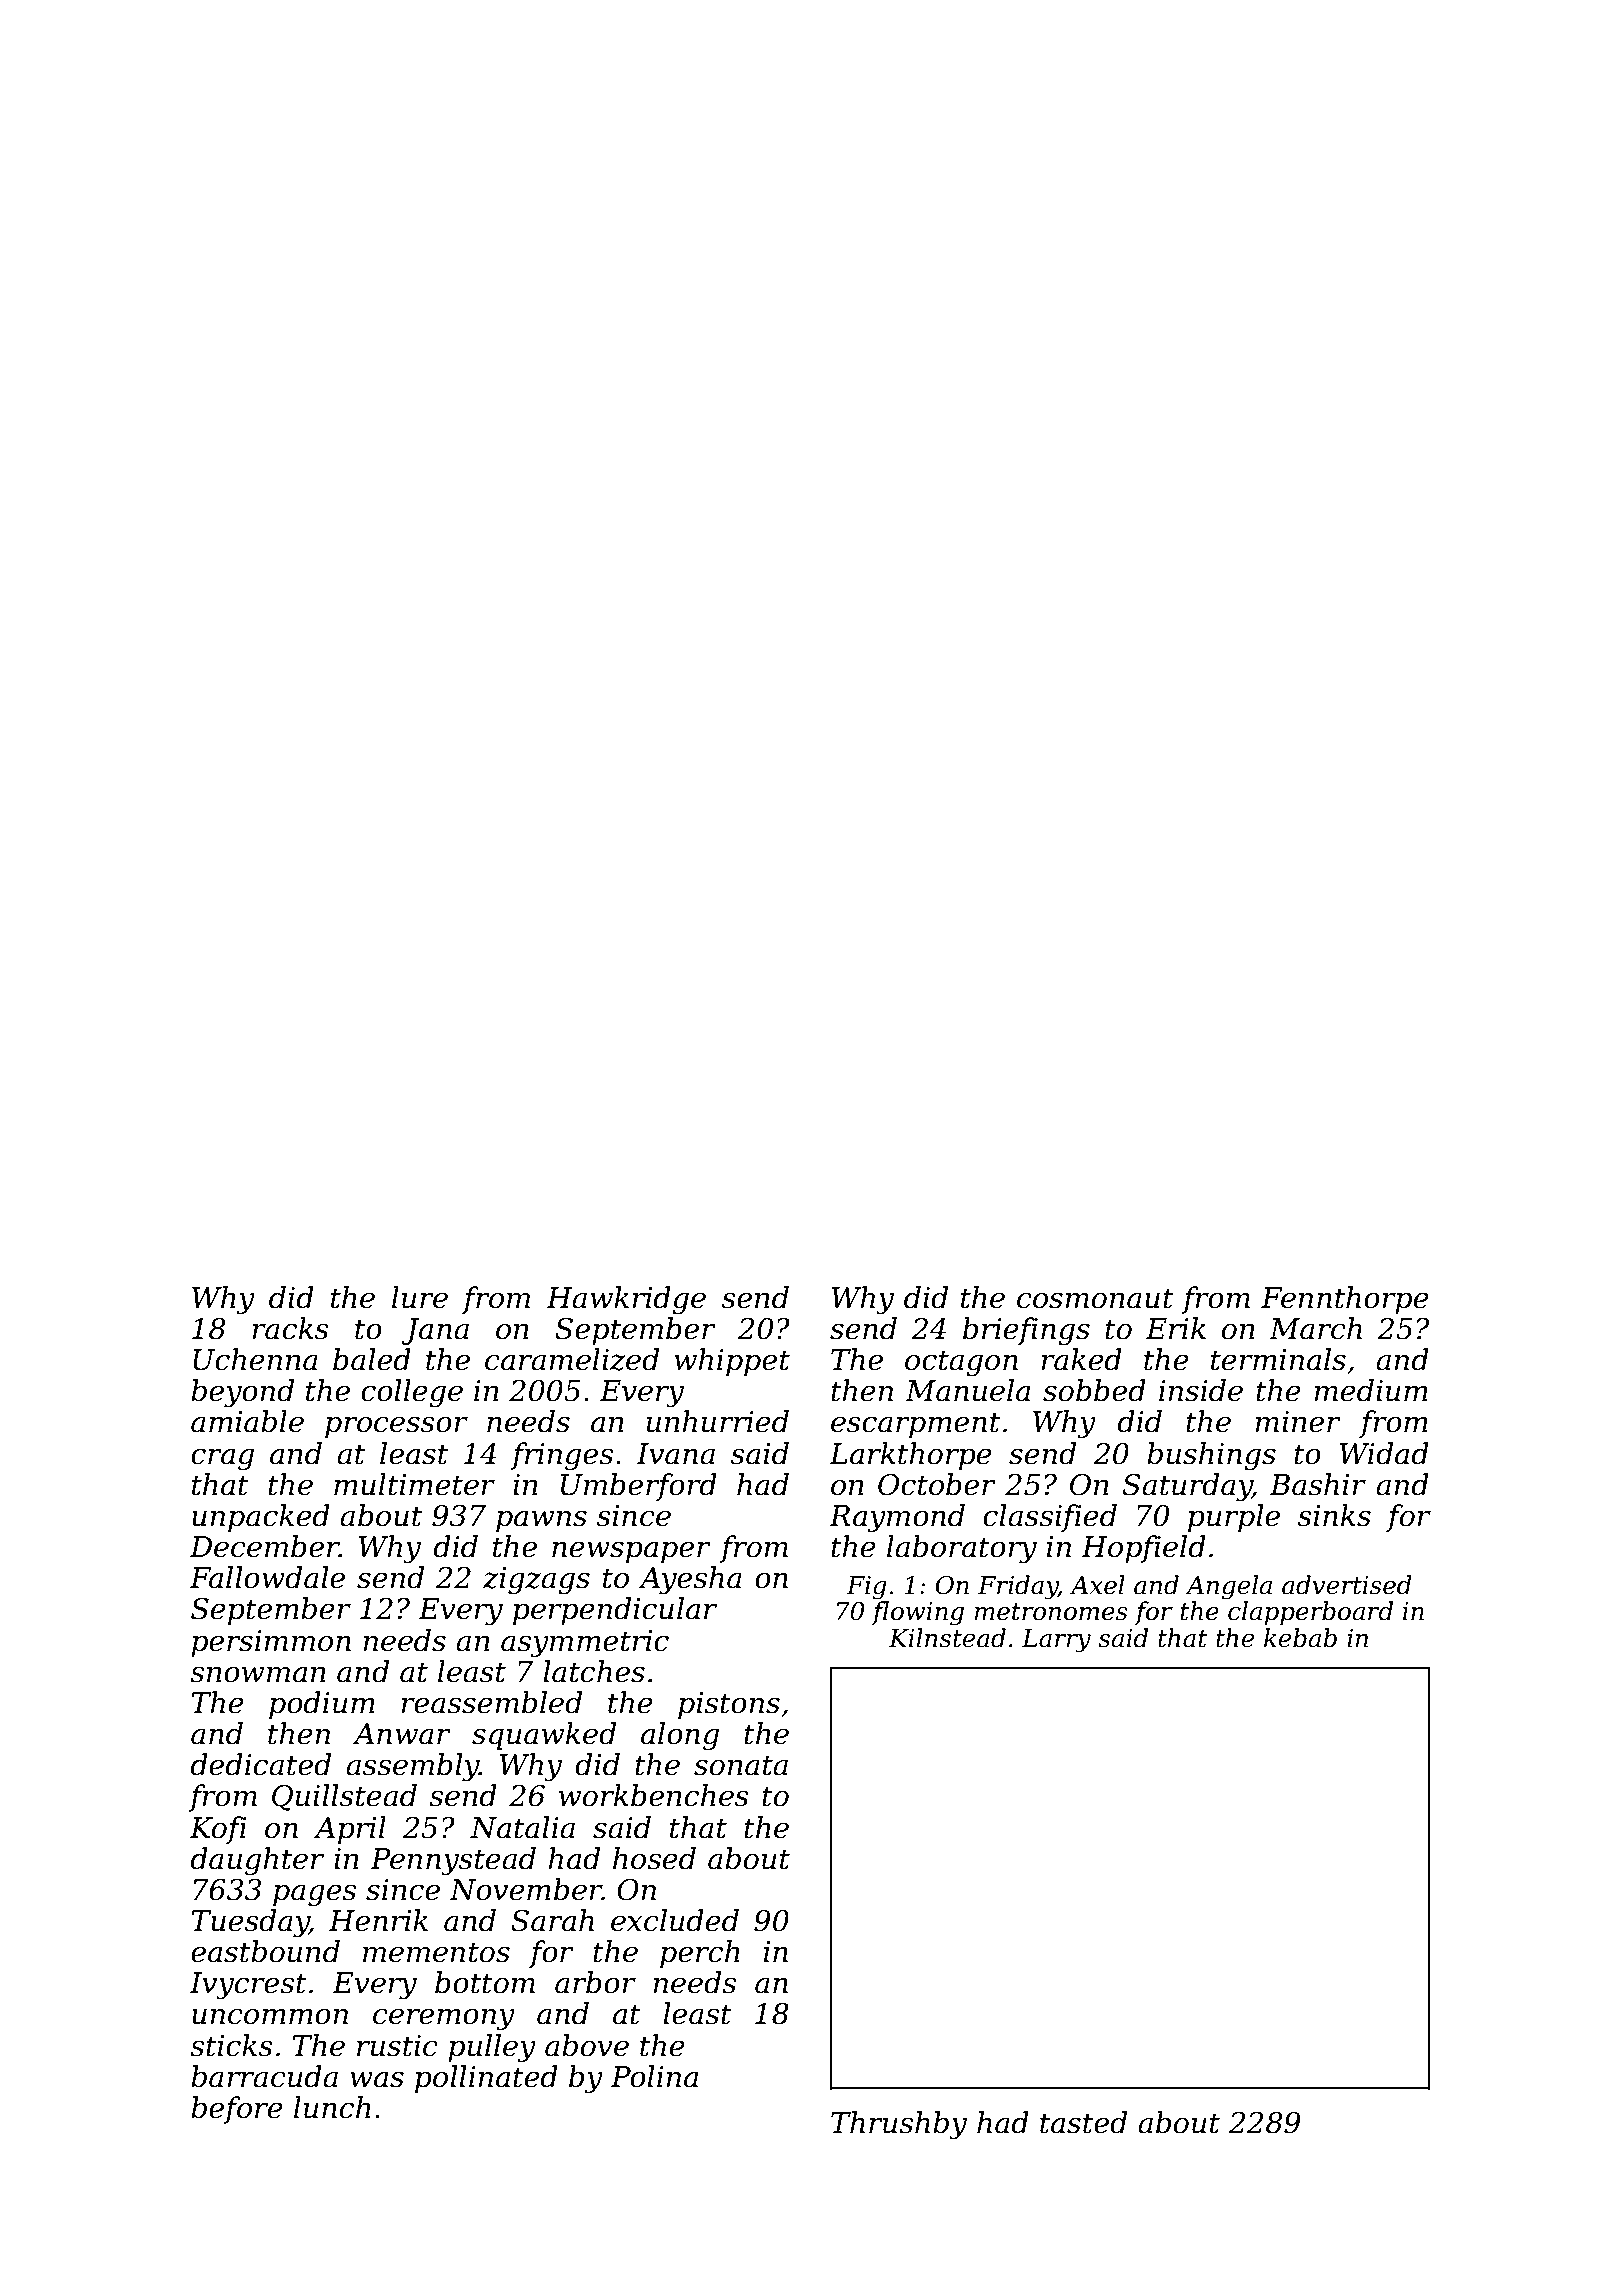 This screenshot has width=1620, height=2292. I want to click on Thrushby, so click(899, 2125).
